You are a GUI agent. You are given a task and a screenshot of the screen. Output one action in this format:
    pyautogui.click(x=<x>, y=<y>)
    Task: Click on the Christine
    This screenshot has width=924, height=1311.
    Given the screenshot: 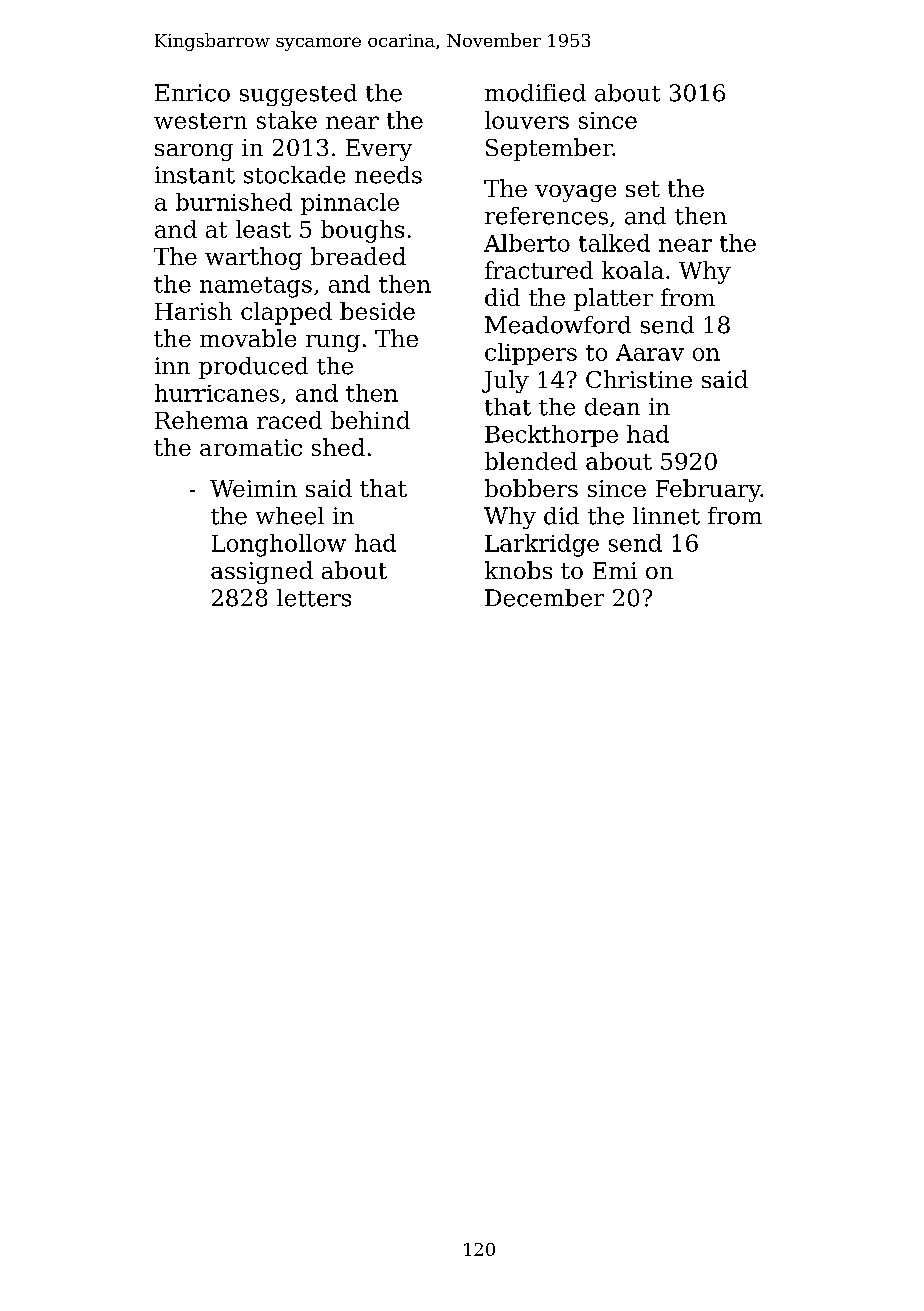 What is the action you would take?
    pyautogui.click(x=639, y=379)
